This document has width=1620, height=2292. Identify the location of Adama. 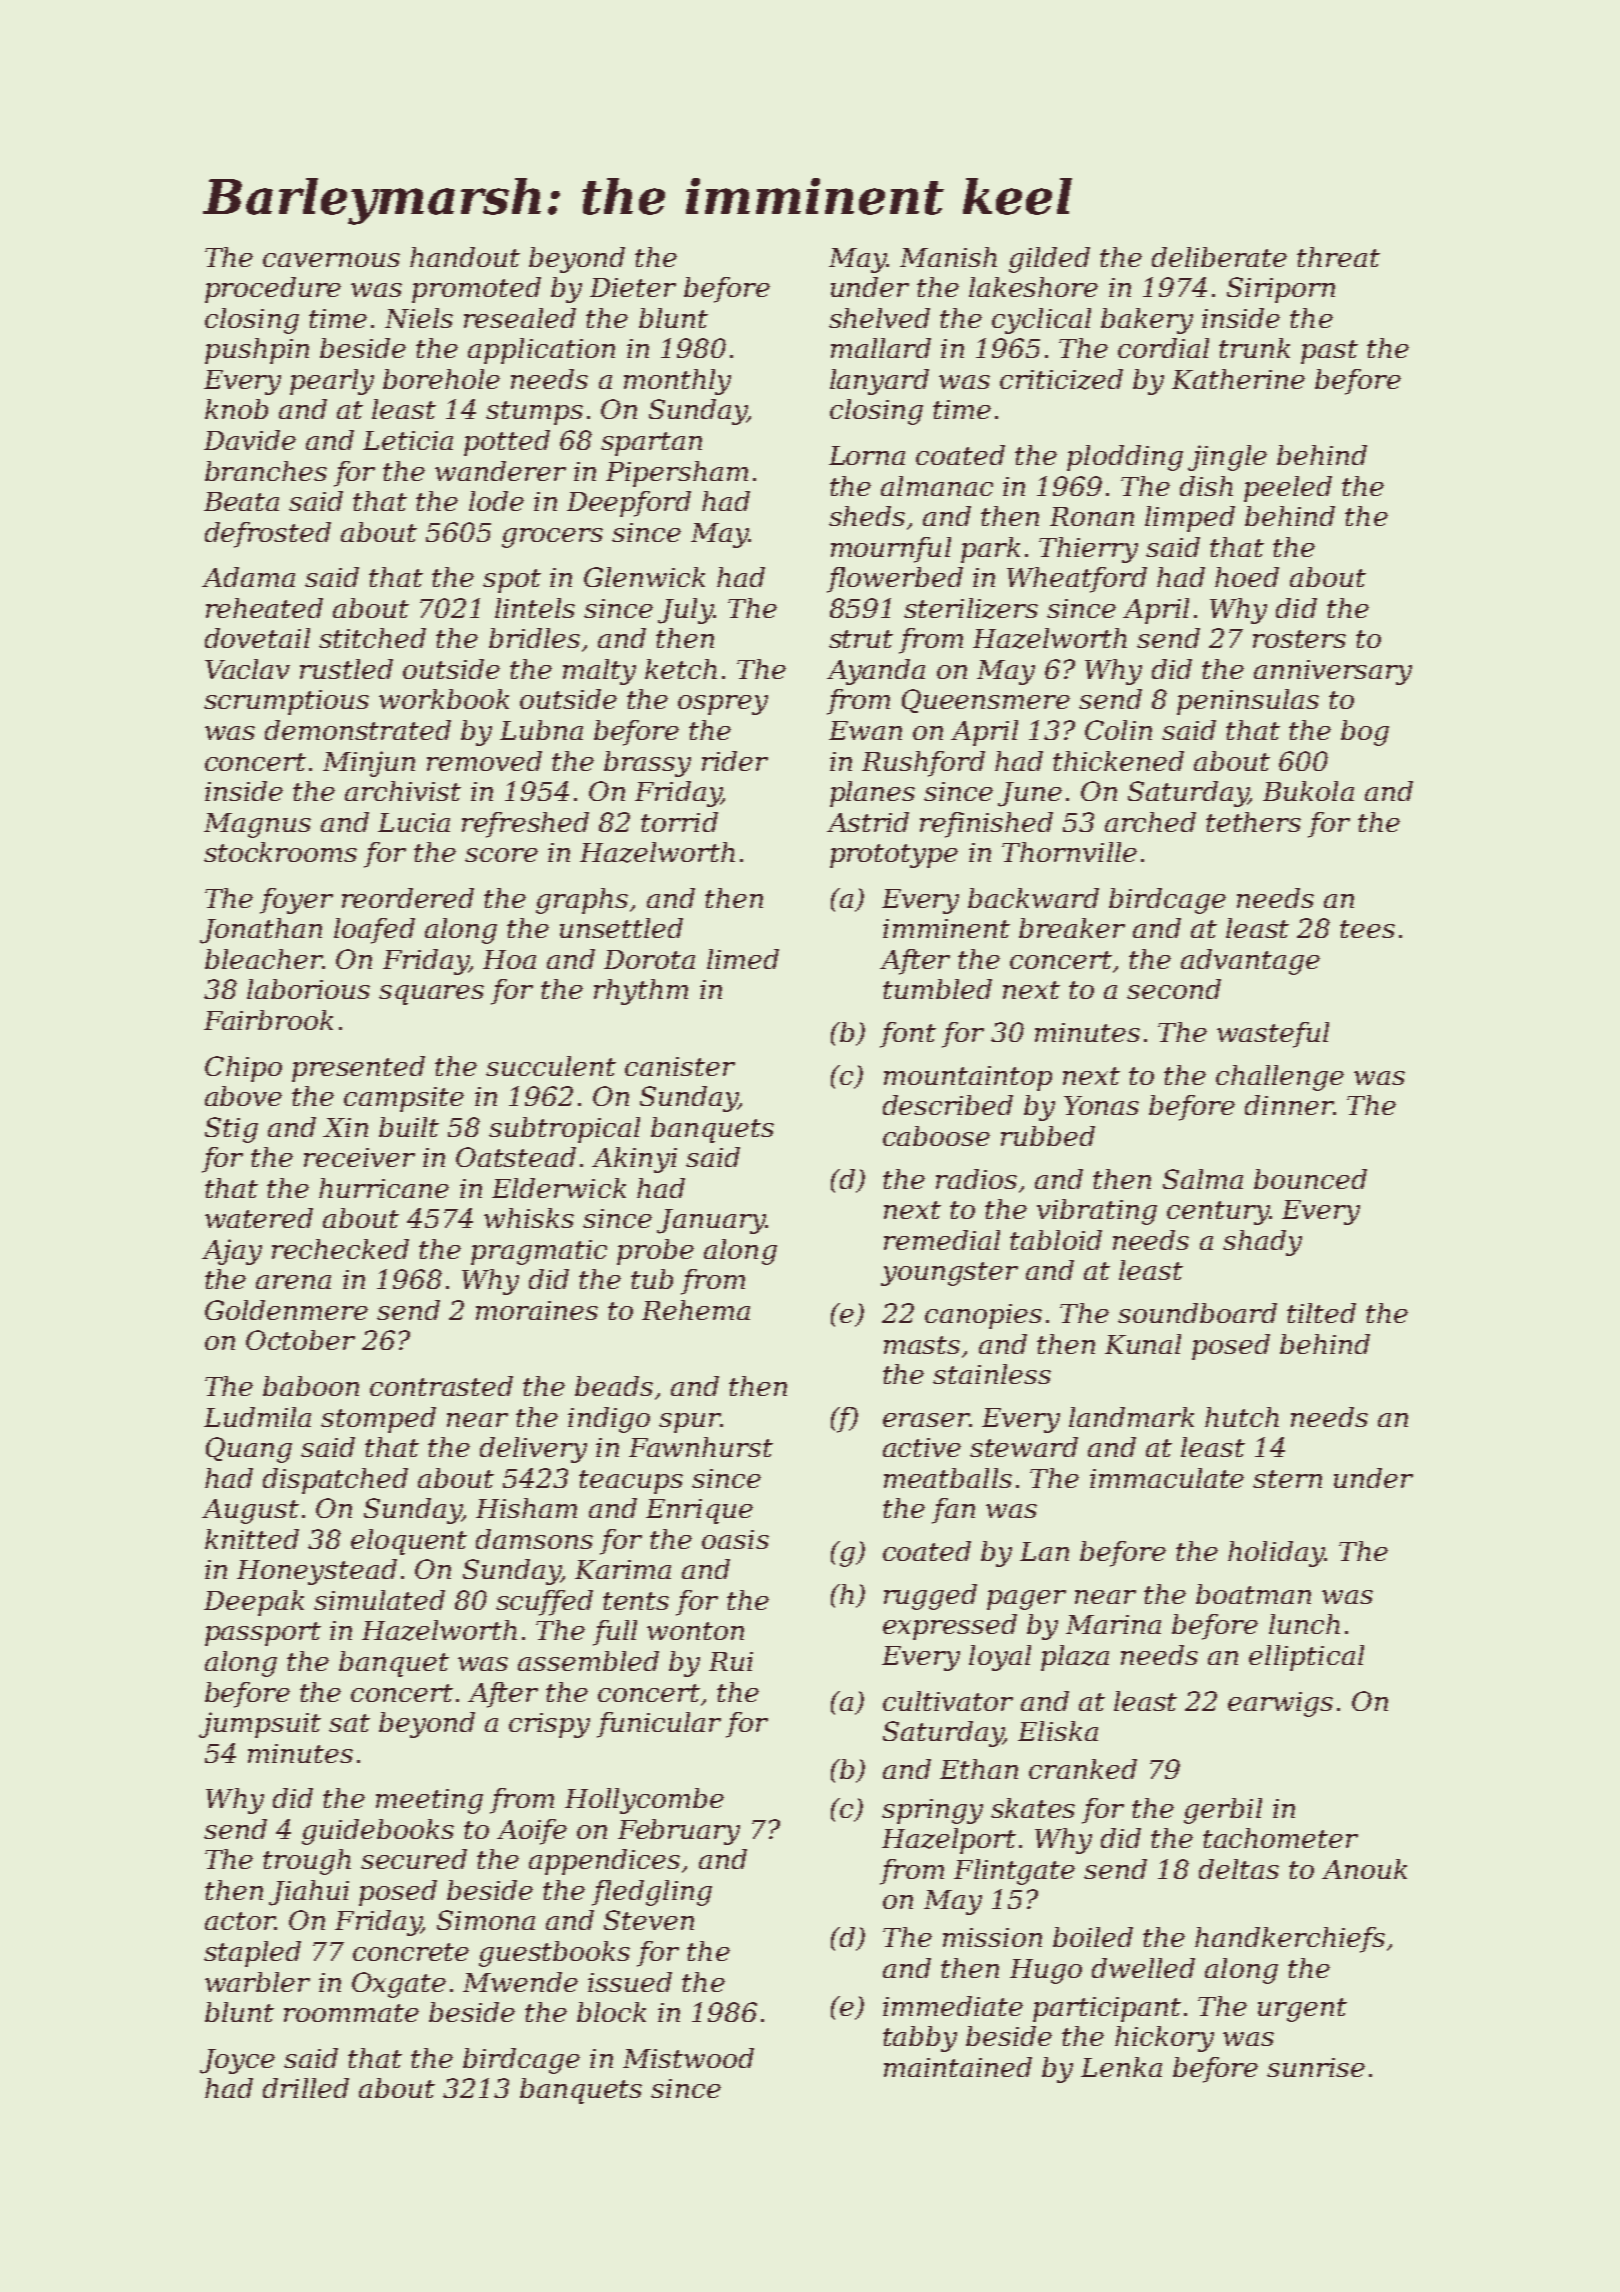
(248, 577).
